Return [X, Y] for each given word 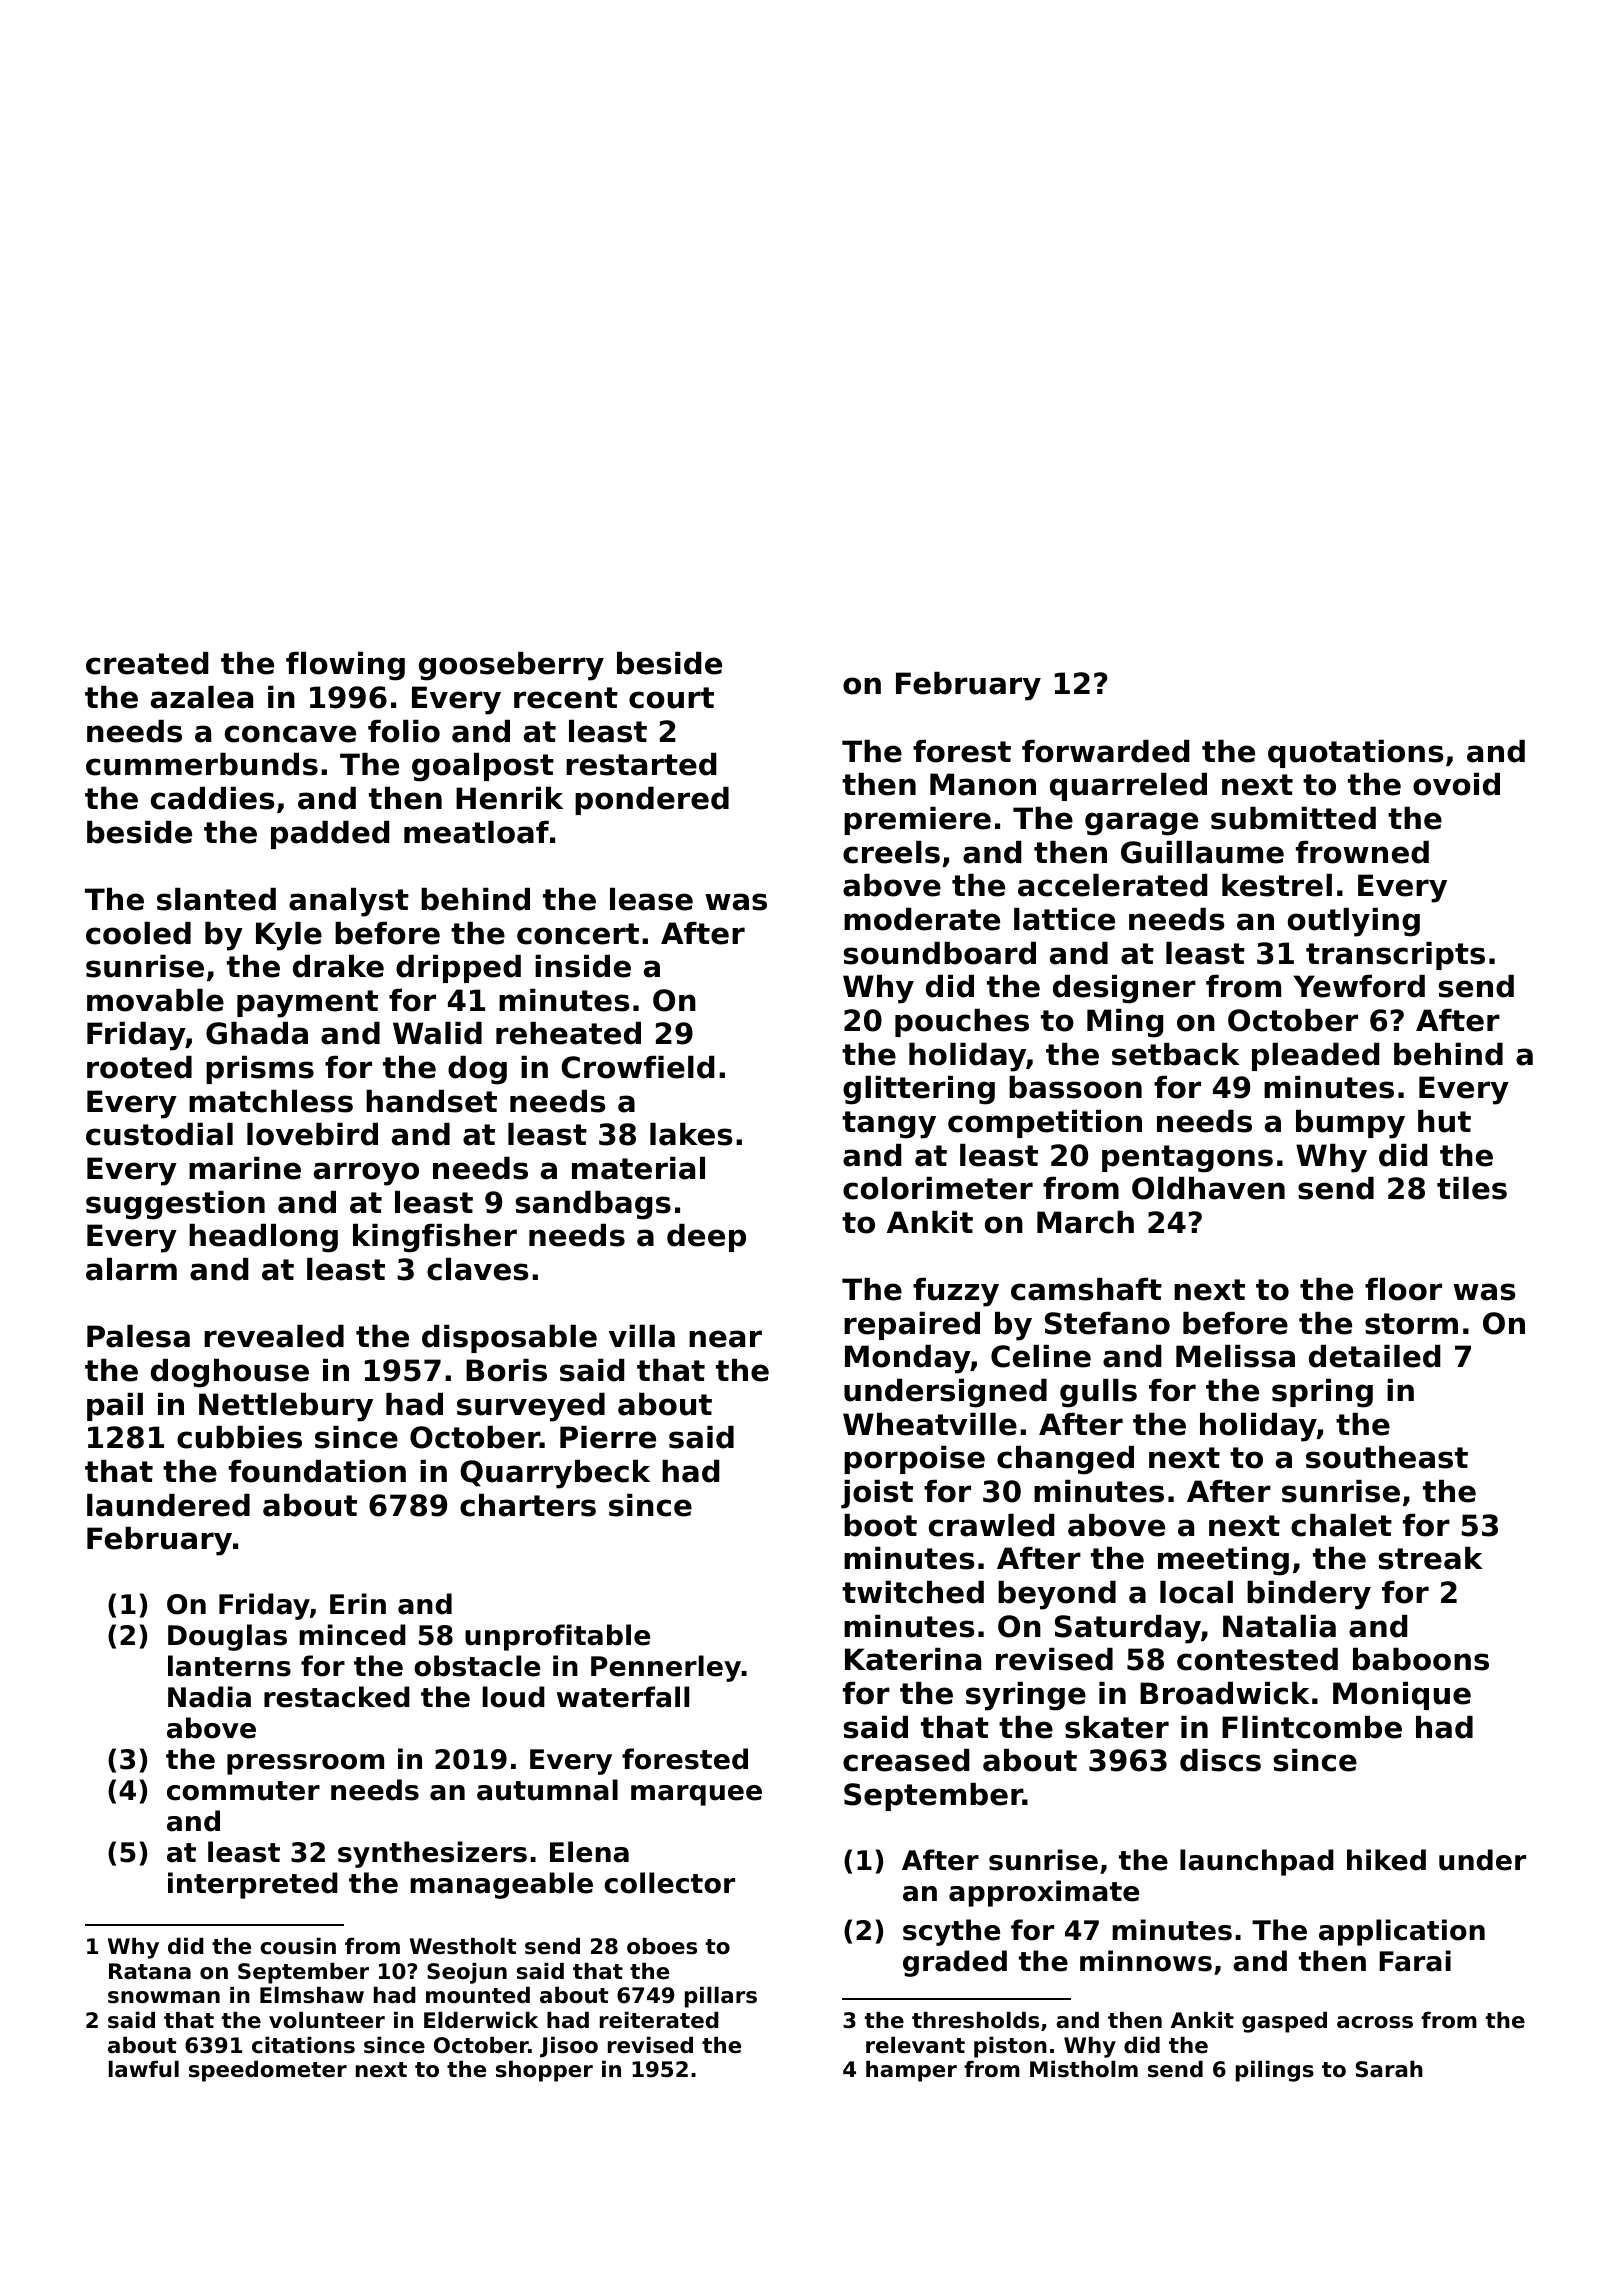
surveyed [531, 1407]
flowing [345, 666]
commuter [243, 1791]
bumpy [1350, 1124]
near [725, 1339]
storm [1411, 1324]
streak [1431, 1558]
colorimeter [938, 1188]
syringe [1026, 1696]
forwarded [1105, 751]
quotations [1356, 754]
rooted [139, 1067]
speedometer [268, 2071]
